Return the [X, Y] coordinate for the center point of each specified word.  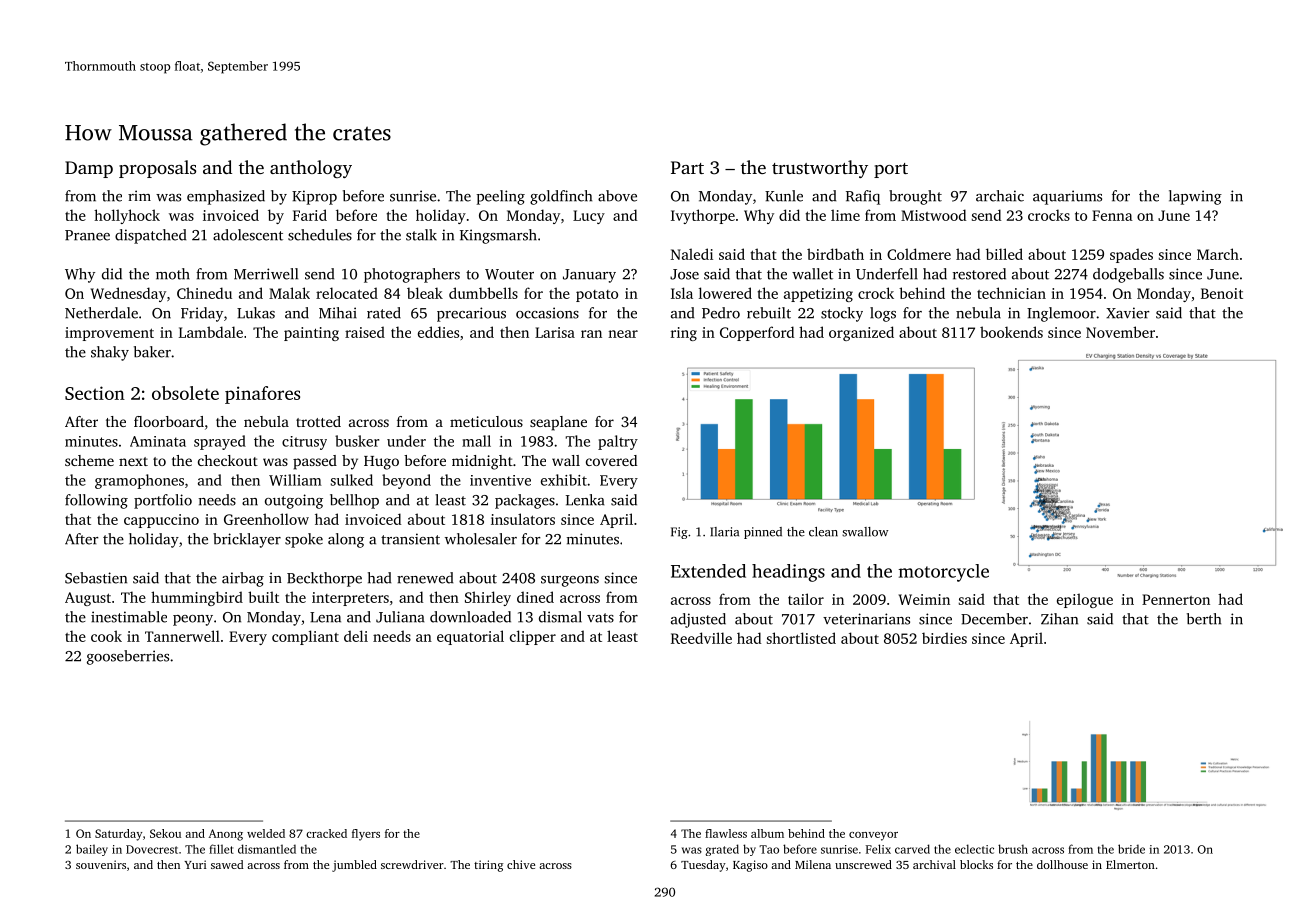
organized [861, 333]
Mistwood [933, 215]
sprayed [220, 442]
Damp [89, 169]
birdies [944, 638]
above [617, 196]
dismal [560, 617]
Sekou [165, 833]
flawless [726, 833]
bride [1131, 849]
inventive [500, 480]
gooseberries [128, 657]
